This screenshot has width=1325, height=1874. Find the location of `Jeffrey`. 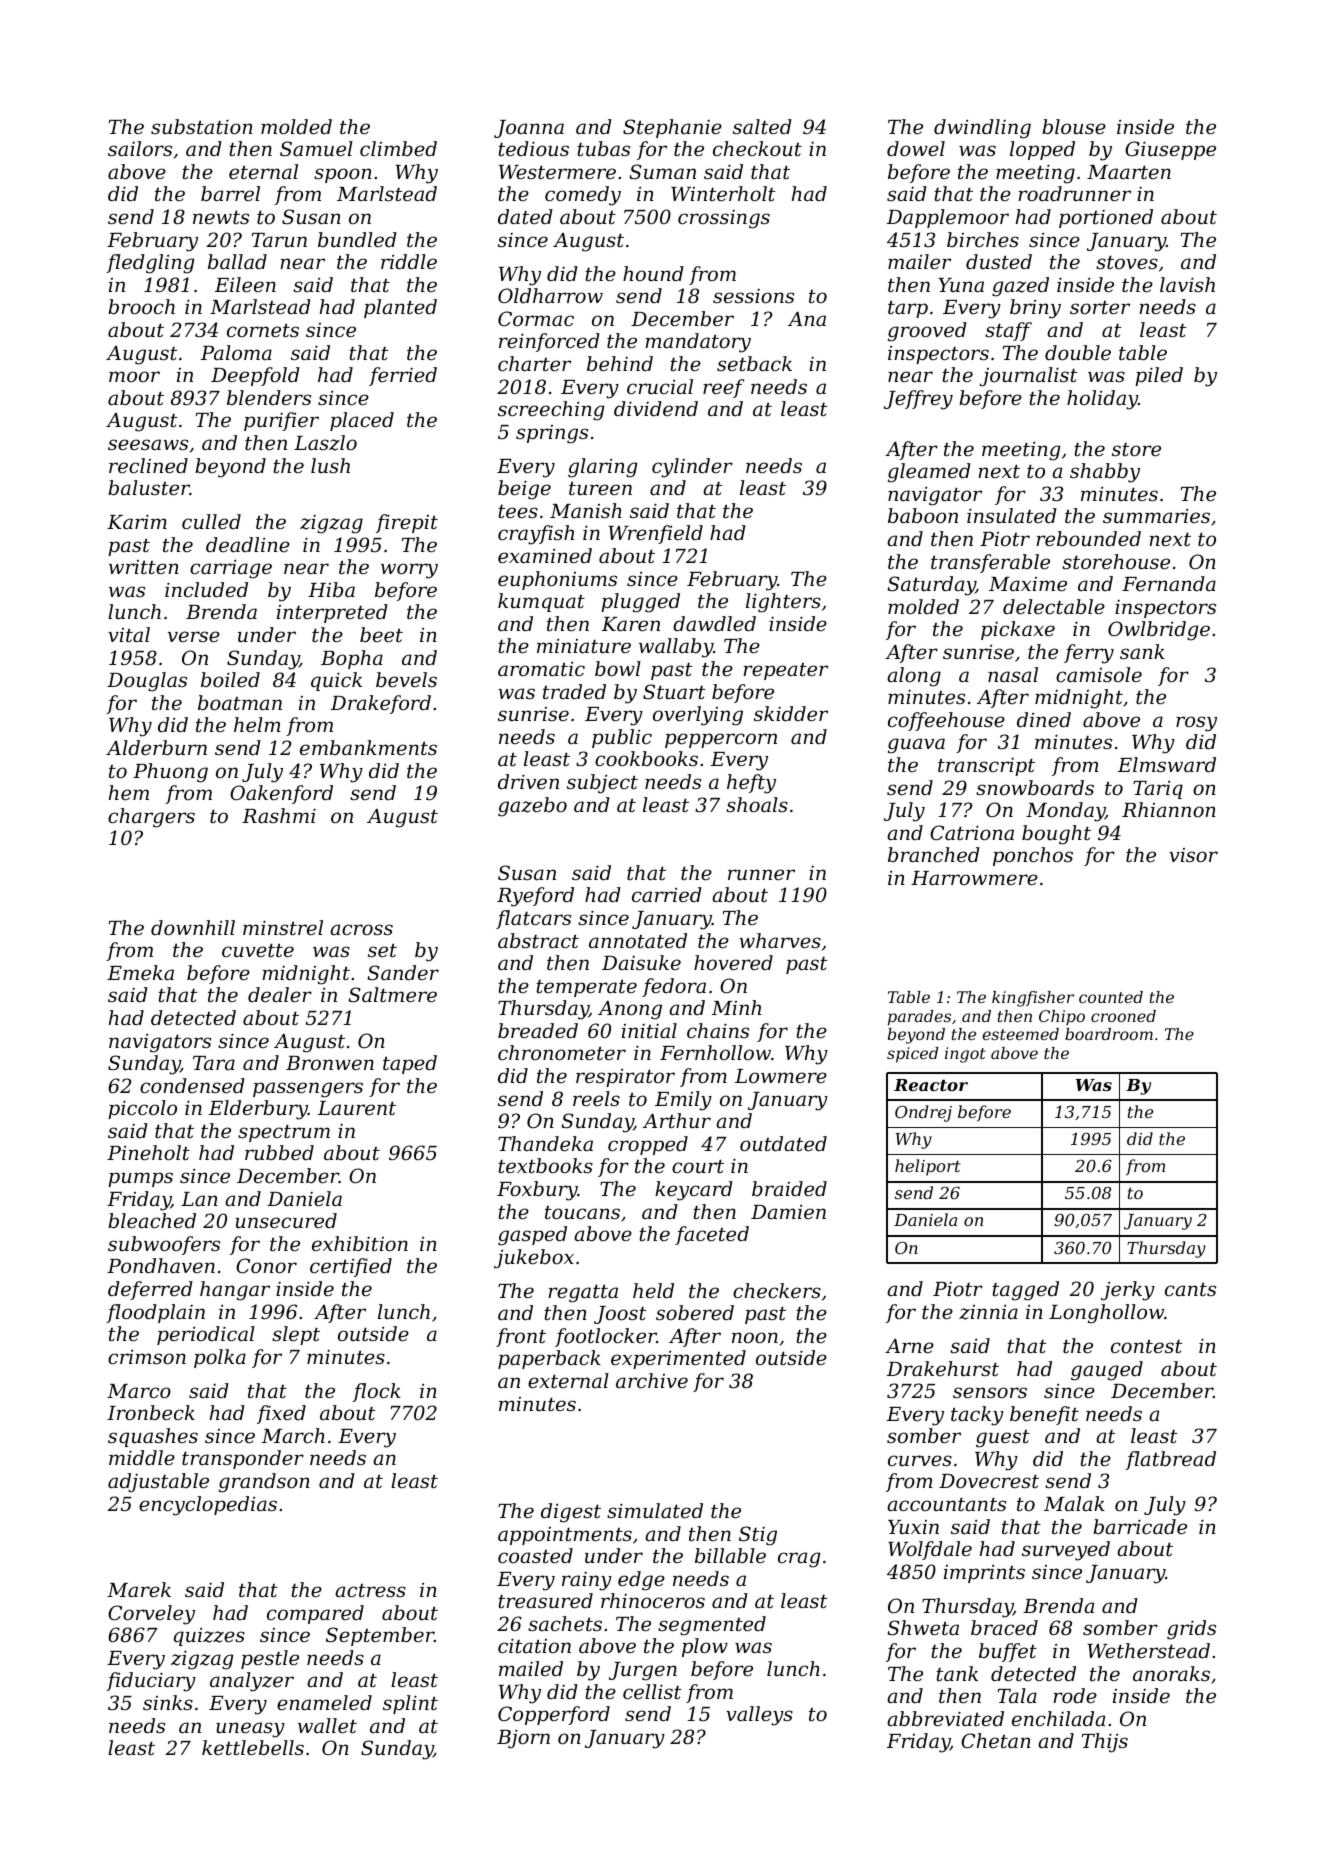

Jeffrey is located at coordinates (918, 400).
